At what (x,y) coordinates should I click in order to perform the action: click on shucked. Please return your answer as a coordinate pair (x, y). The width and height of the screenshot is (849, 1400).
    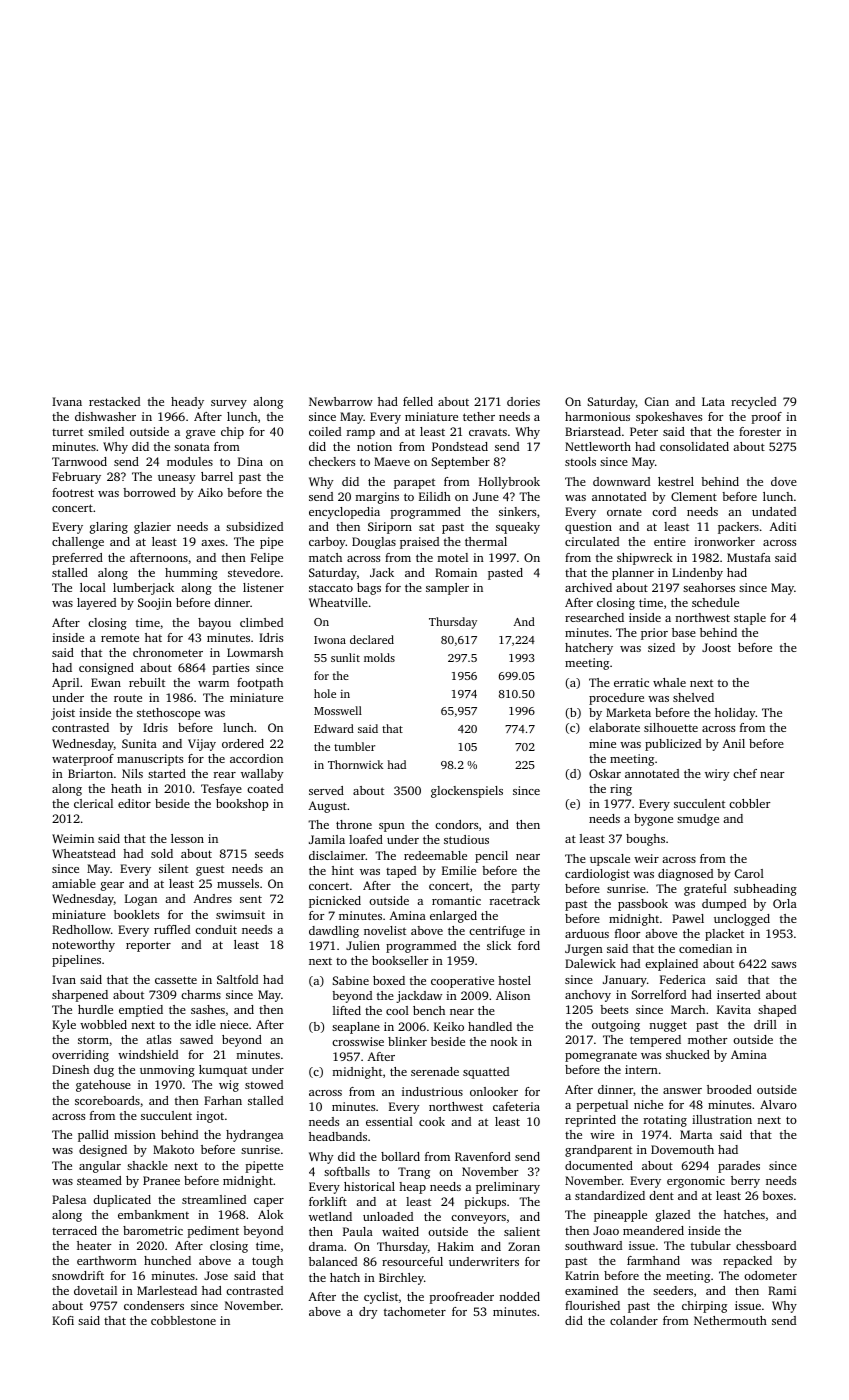
    Looking at the image, I should click on (688, 1054).
